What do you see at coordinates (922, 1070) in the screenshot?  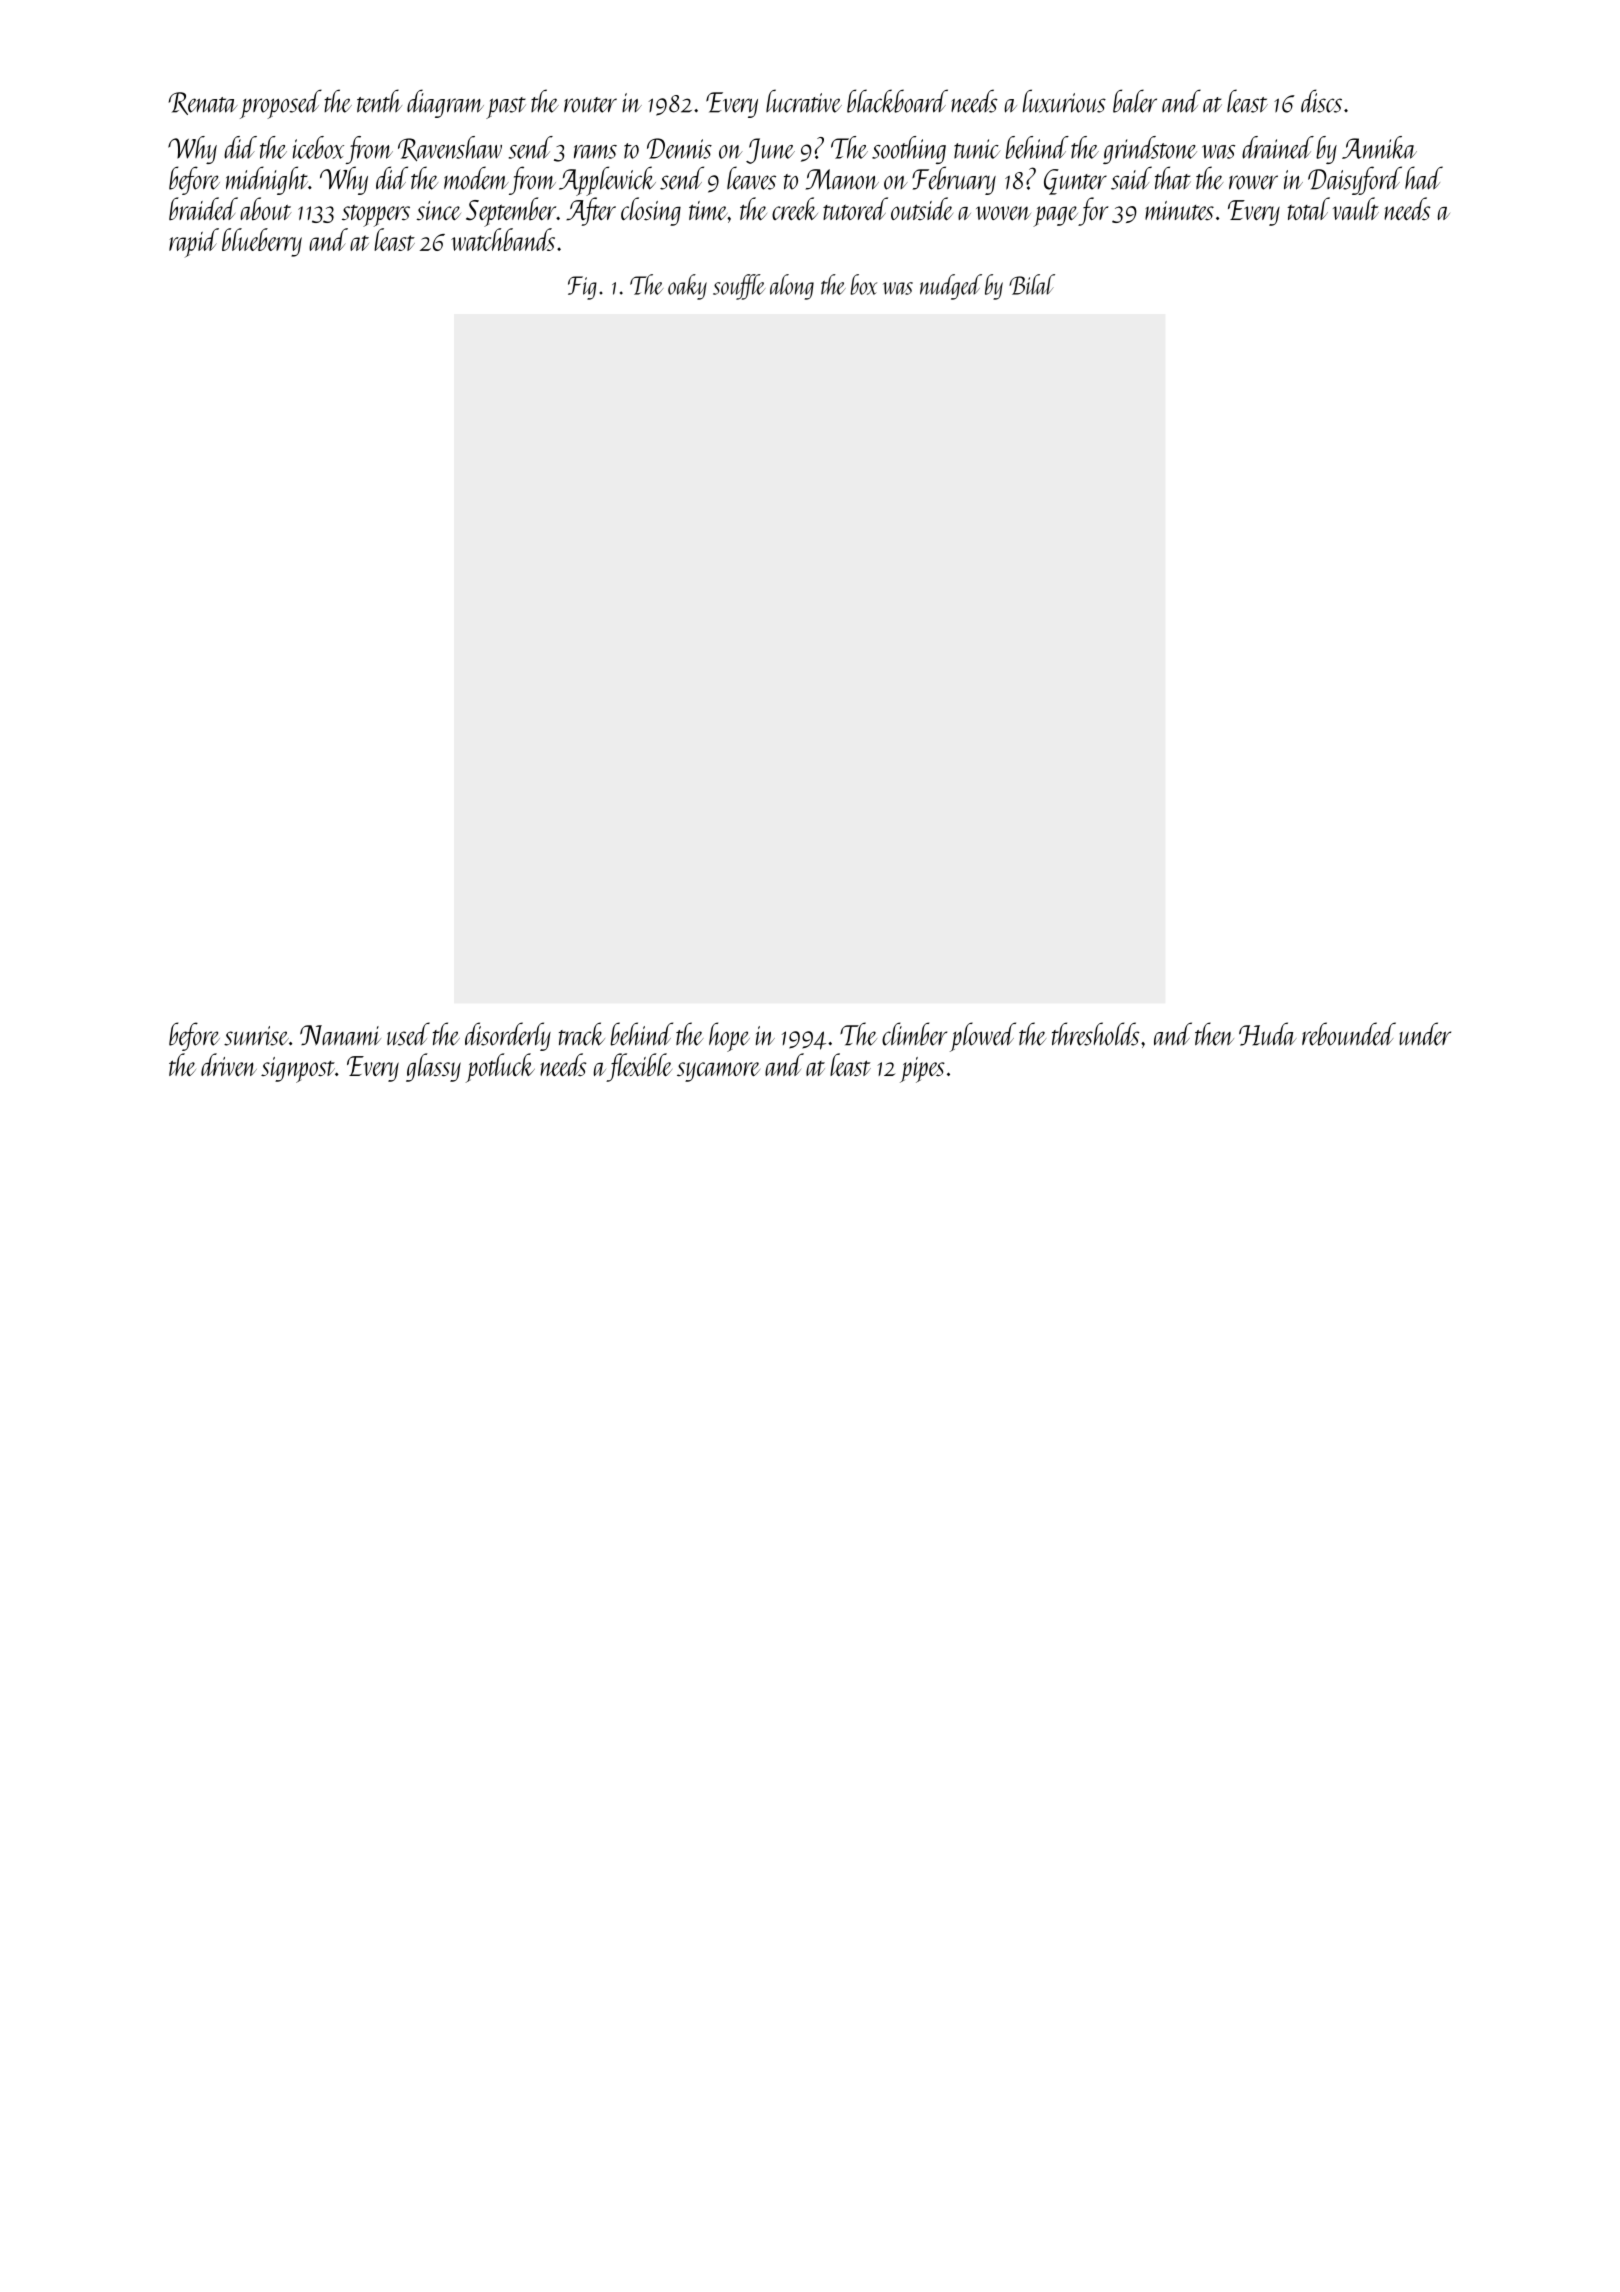 I see `pipes` at bounding box center [922, 1070].
